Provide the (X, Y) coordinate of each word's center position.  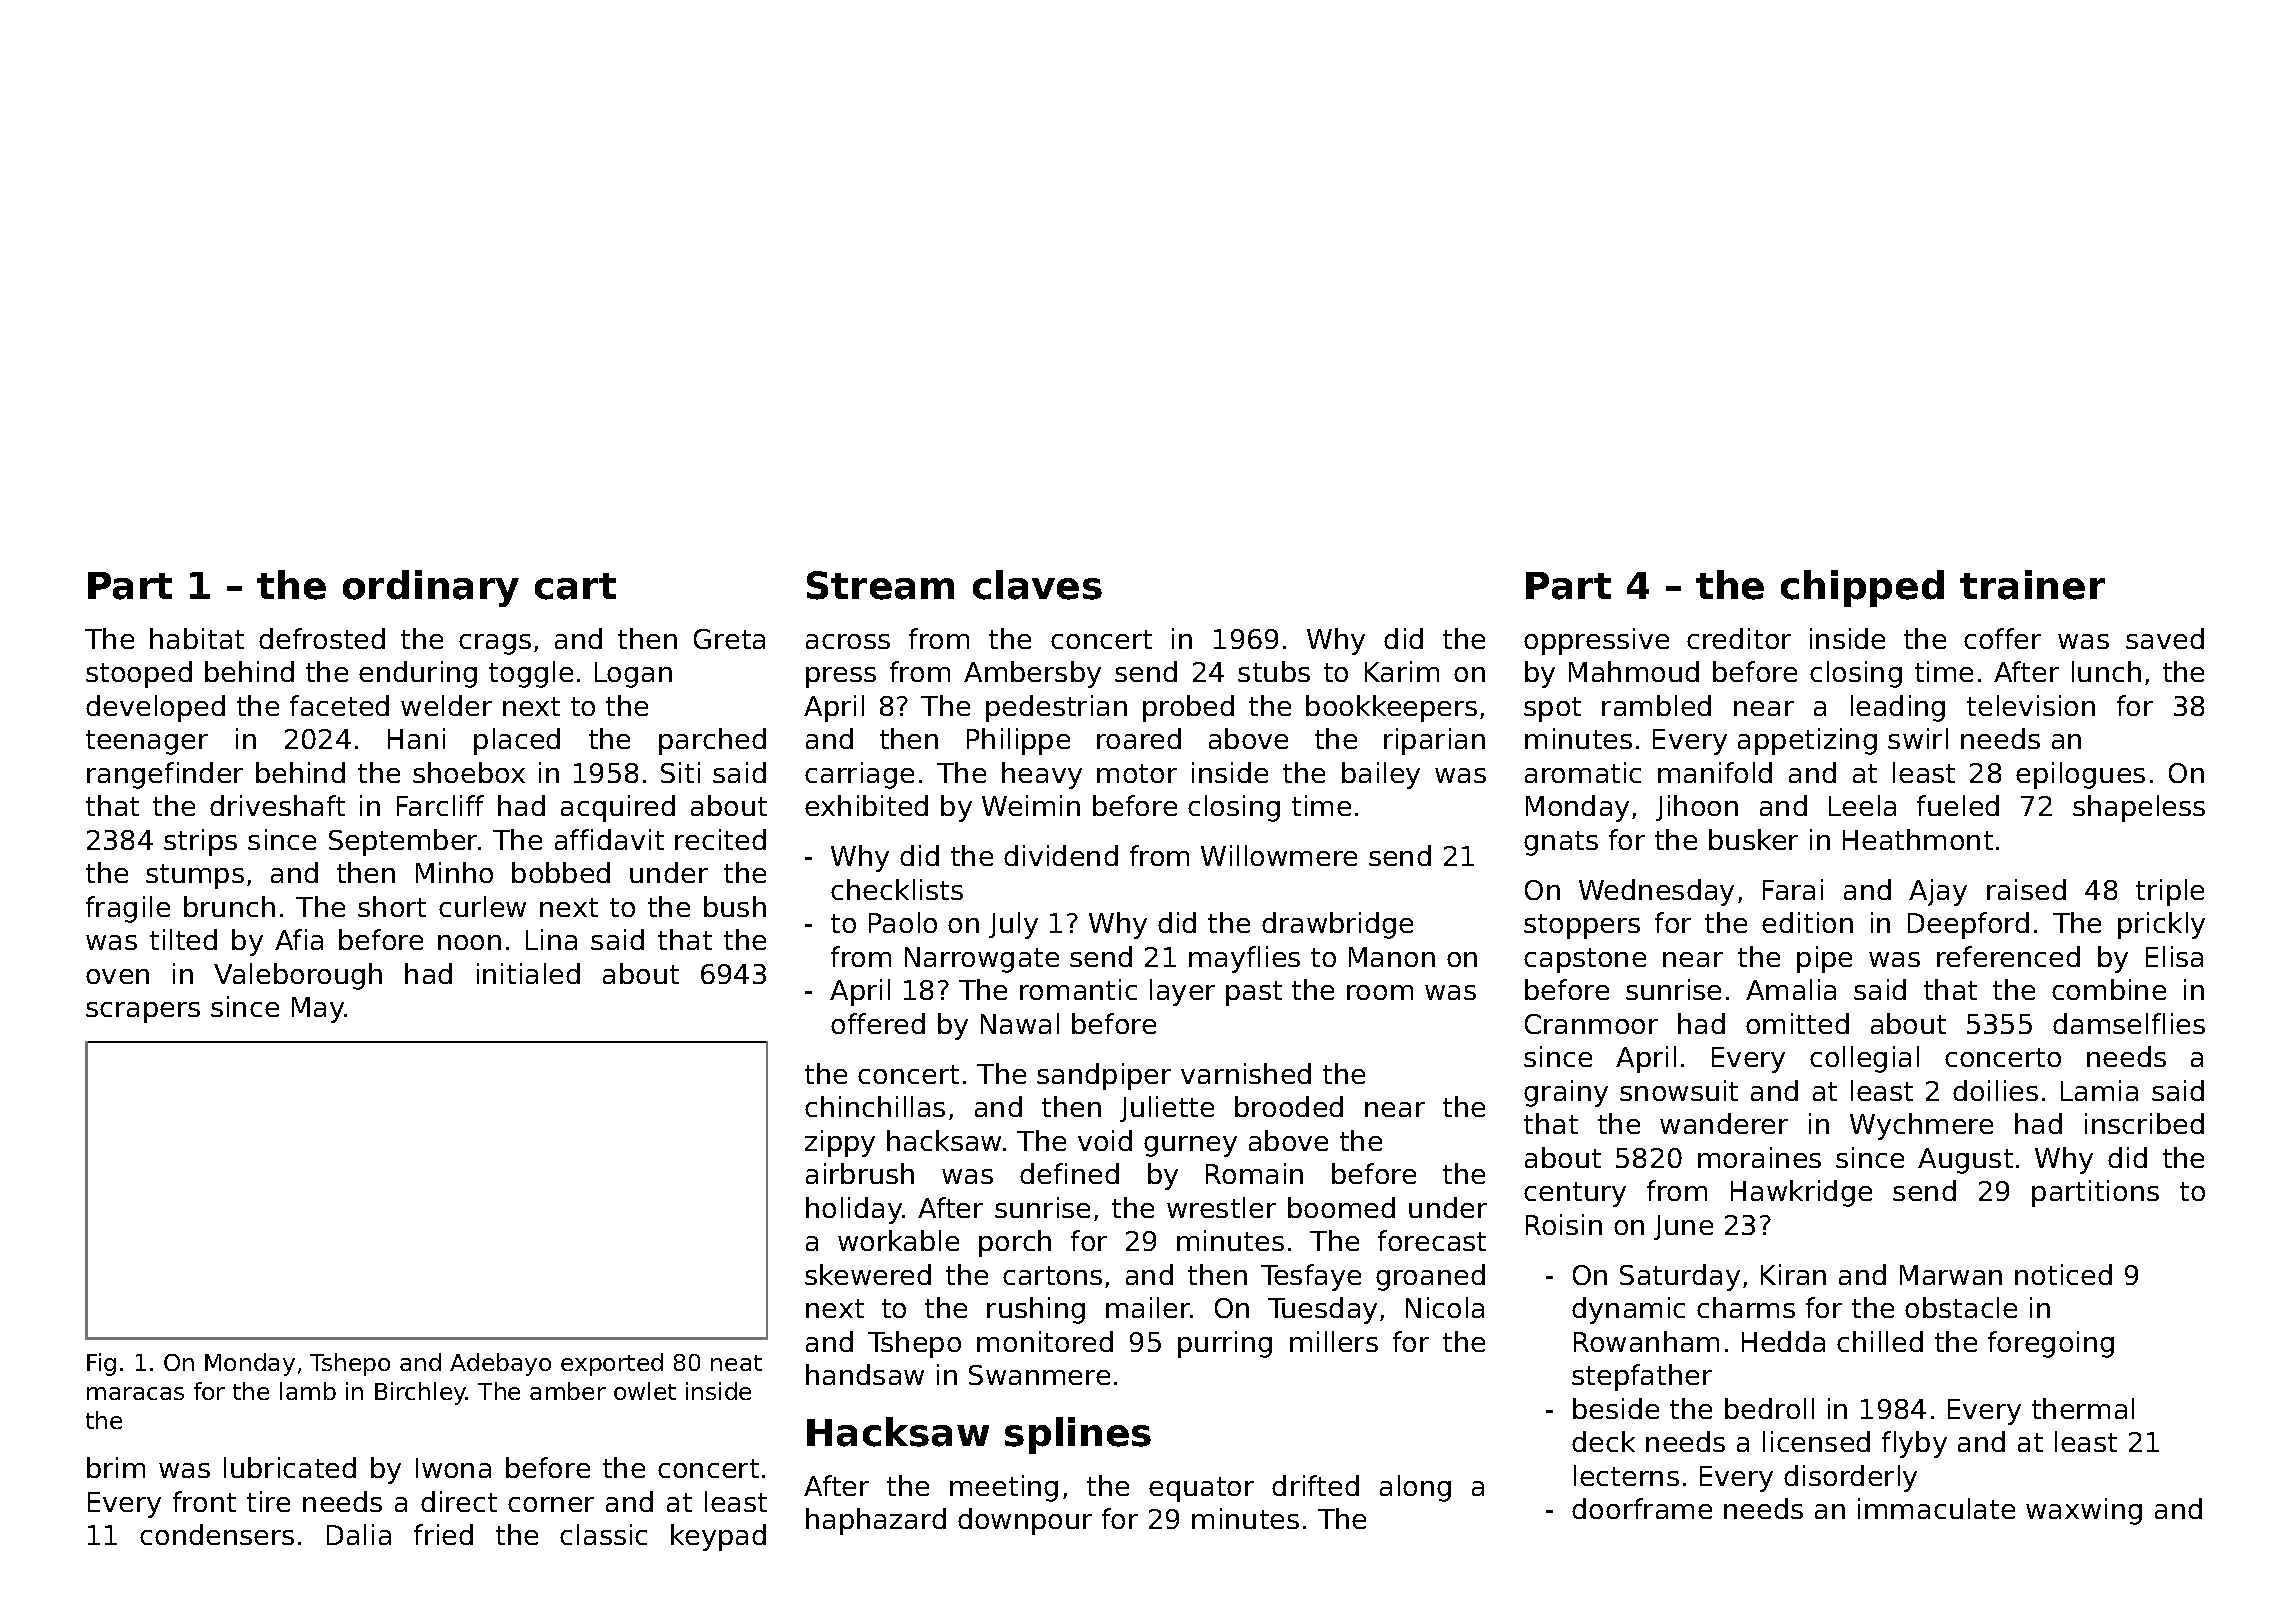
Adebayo (500, 1364)
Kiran (1793, 1274)
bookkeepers (1391, 708)
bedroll (1769, 1408)
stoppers (1582, 926)
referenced (2008, 956)
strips (200, 842)
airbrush (860, 1173)
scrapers (143, 1012)
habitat (197, 638)
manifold (1715, 772)
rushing (1036, 1310)
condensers (217, 1534)
